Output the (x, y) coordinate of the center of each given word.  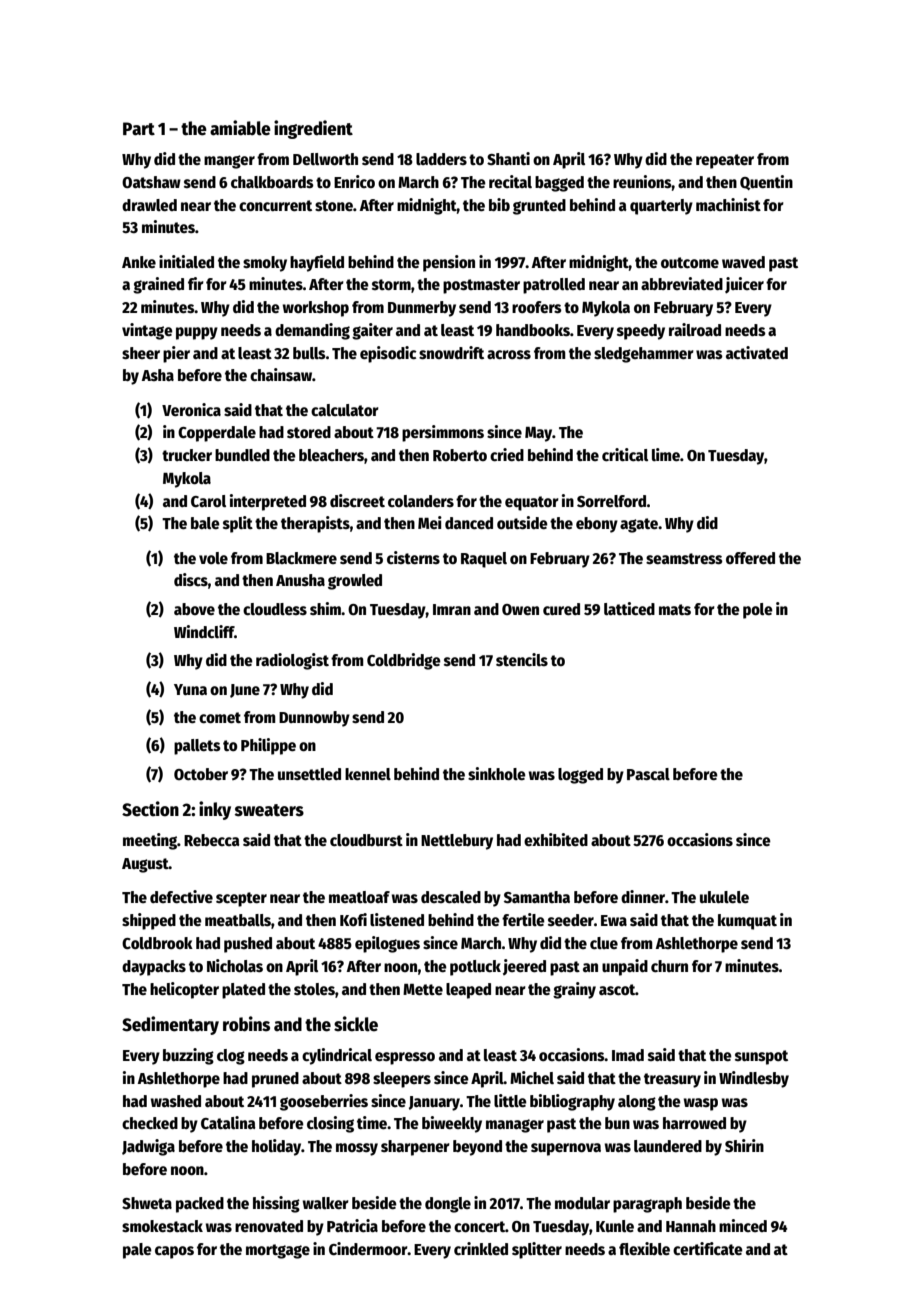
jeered (524, 967)
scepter (241, 899)
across (509, 354)
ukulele (724, 897)
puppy (197, 333)
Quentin (766, 182)
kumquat (747, 922)
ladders (441, 159)
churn (669, 966)
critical (625, 455)
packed (200, 1205)
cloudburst (366, 840)
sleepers (402, 1080)
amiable (240, 128)
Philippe (268, 746)
